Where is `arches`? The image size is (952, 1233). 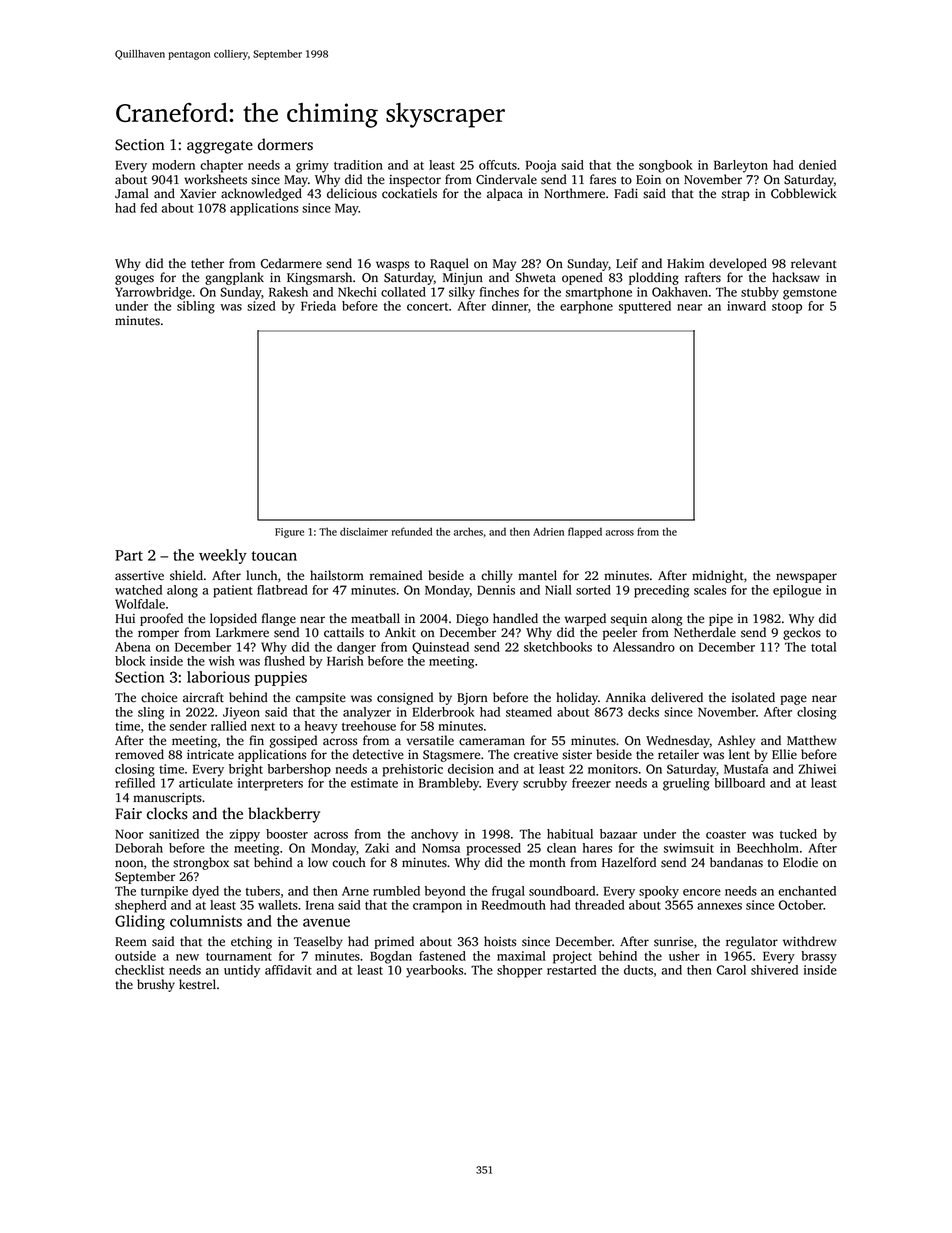
arches is located at coordinates (468, 532).
